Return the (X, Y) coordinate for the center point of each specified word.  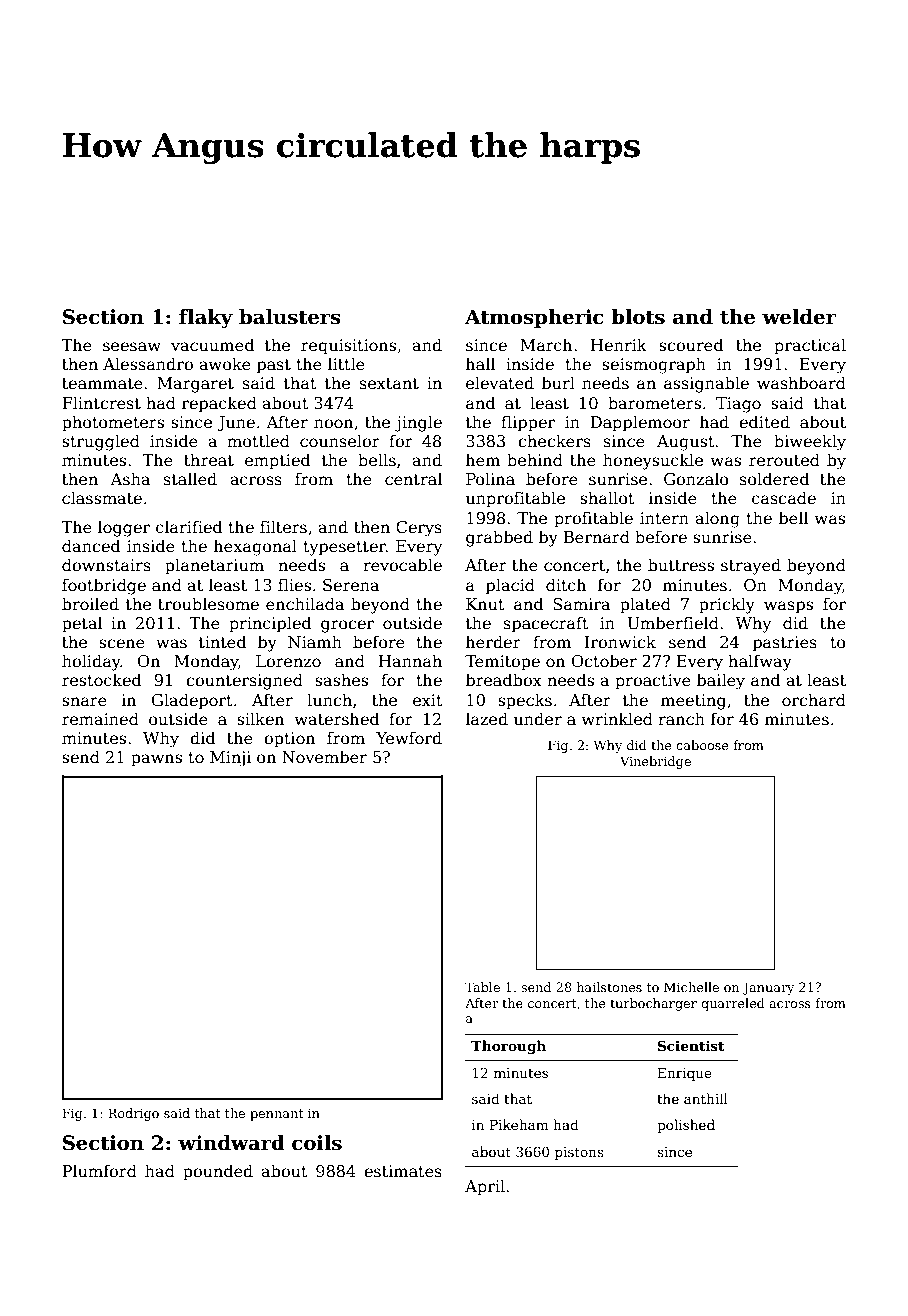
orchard (814, 700)
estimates (403, 1171)
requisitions (348, 347)
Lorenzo (288, 661)
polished (686, 1126)
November (324, 757)
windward (231, 1143)
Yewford (409, 738)
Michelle (691, 987)
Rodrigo (133, 1114)
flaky (206, 319)
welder (799, 317)
